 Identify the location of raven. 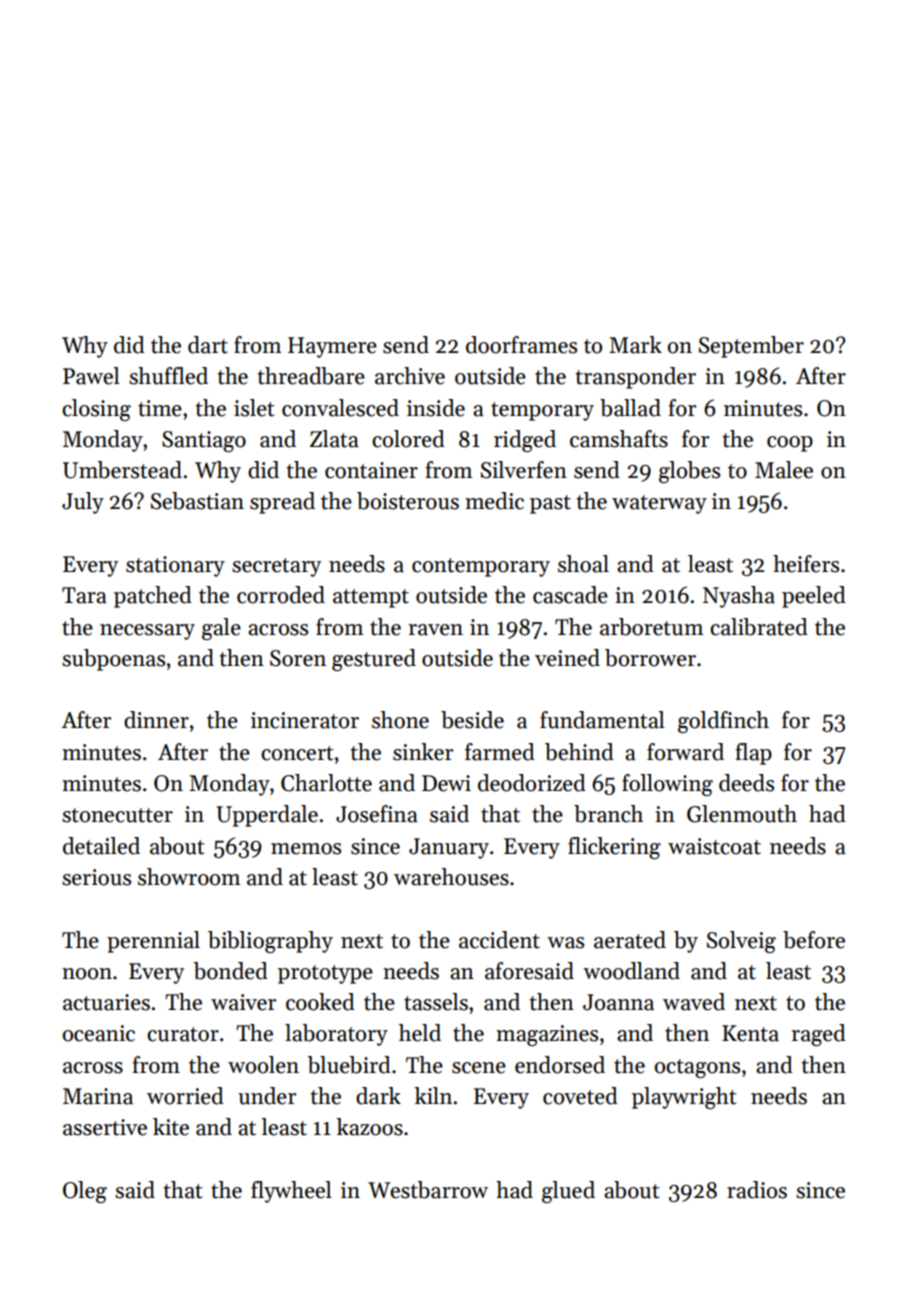
(435, 630).
